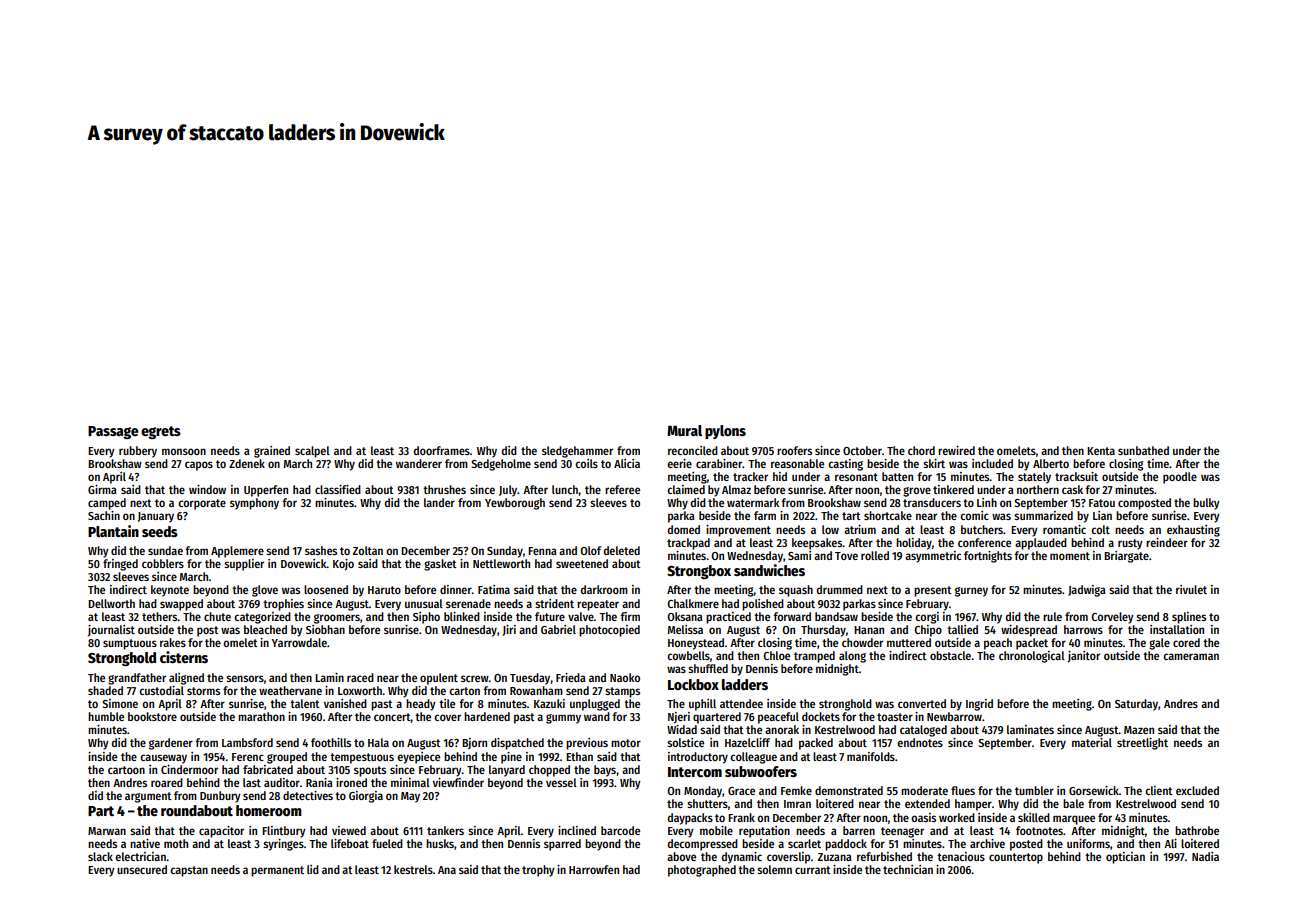 Image resolution: width=1308 pixels, height=924 pixels. I want to click on viewed, so click(349, 830).
